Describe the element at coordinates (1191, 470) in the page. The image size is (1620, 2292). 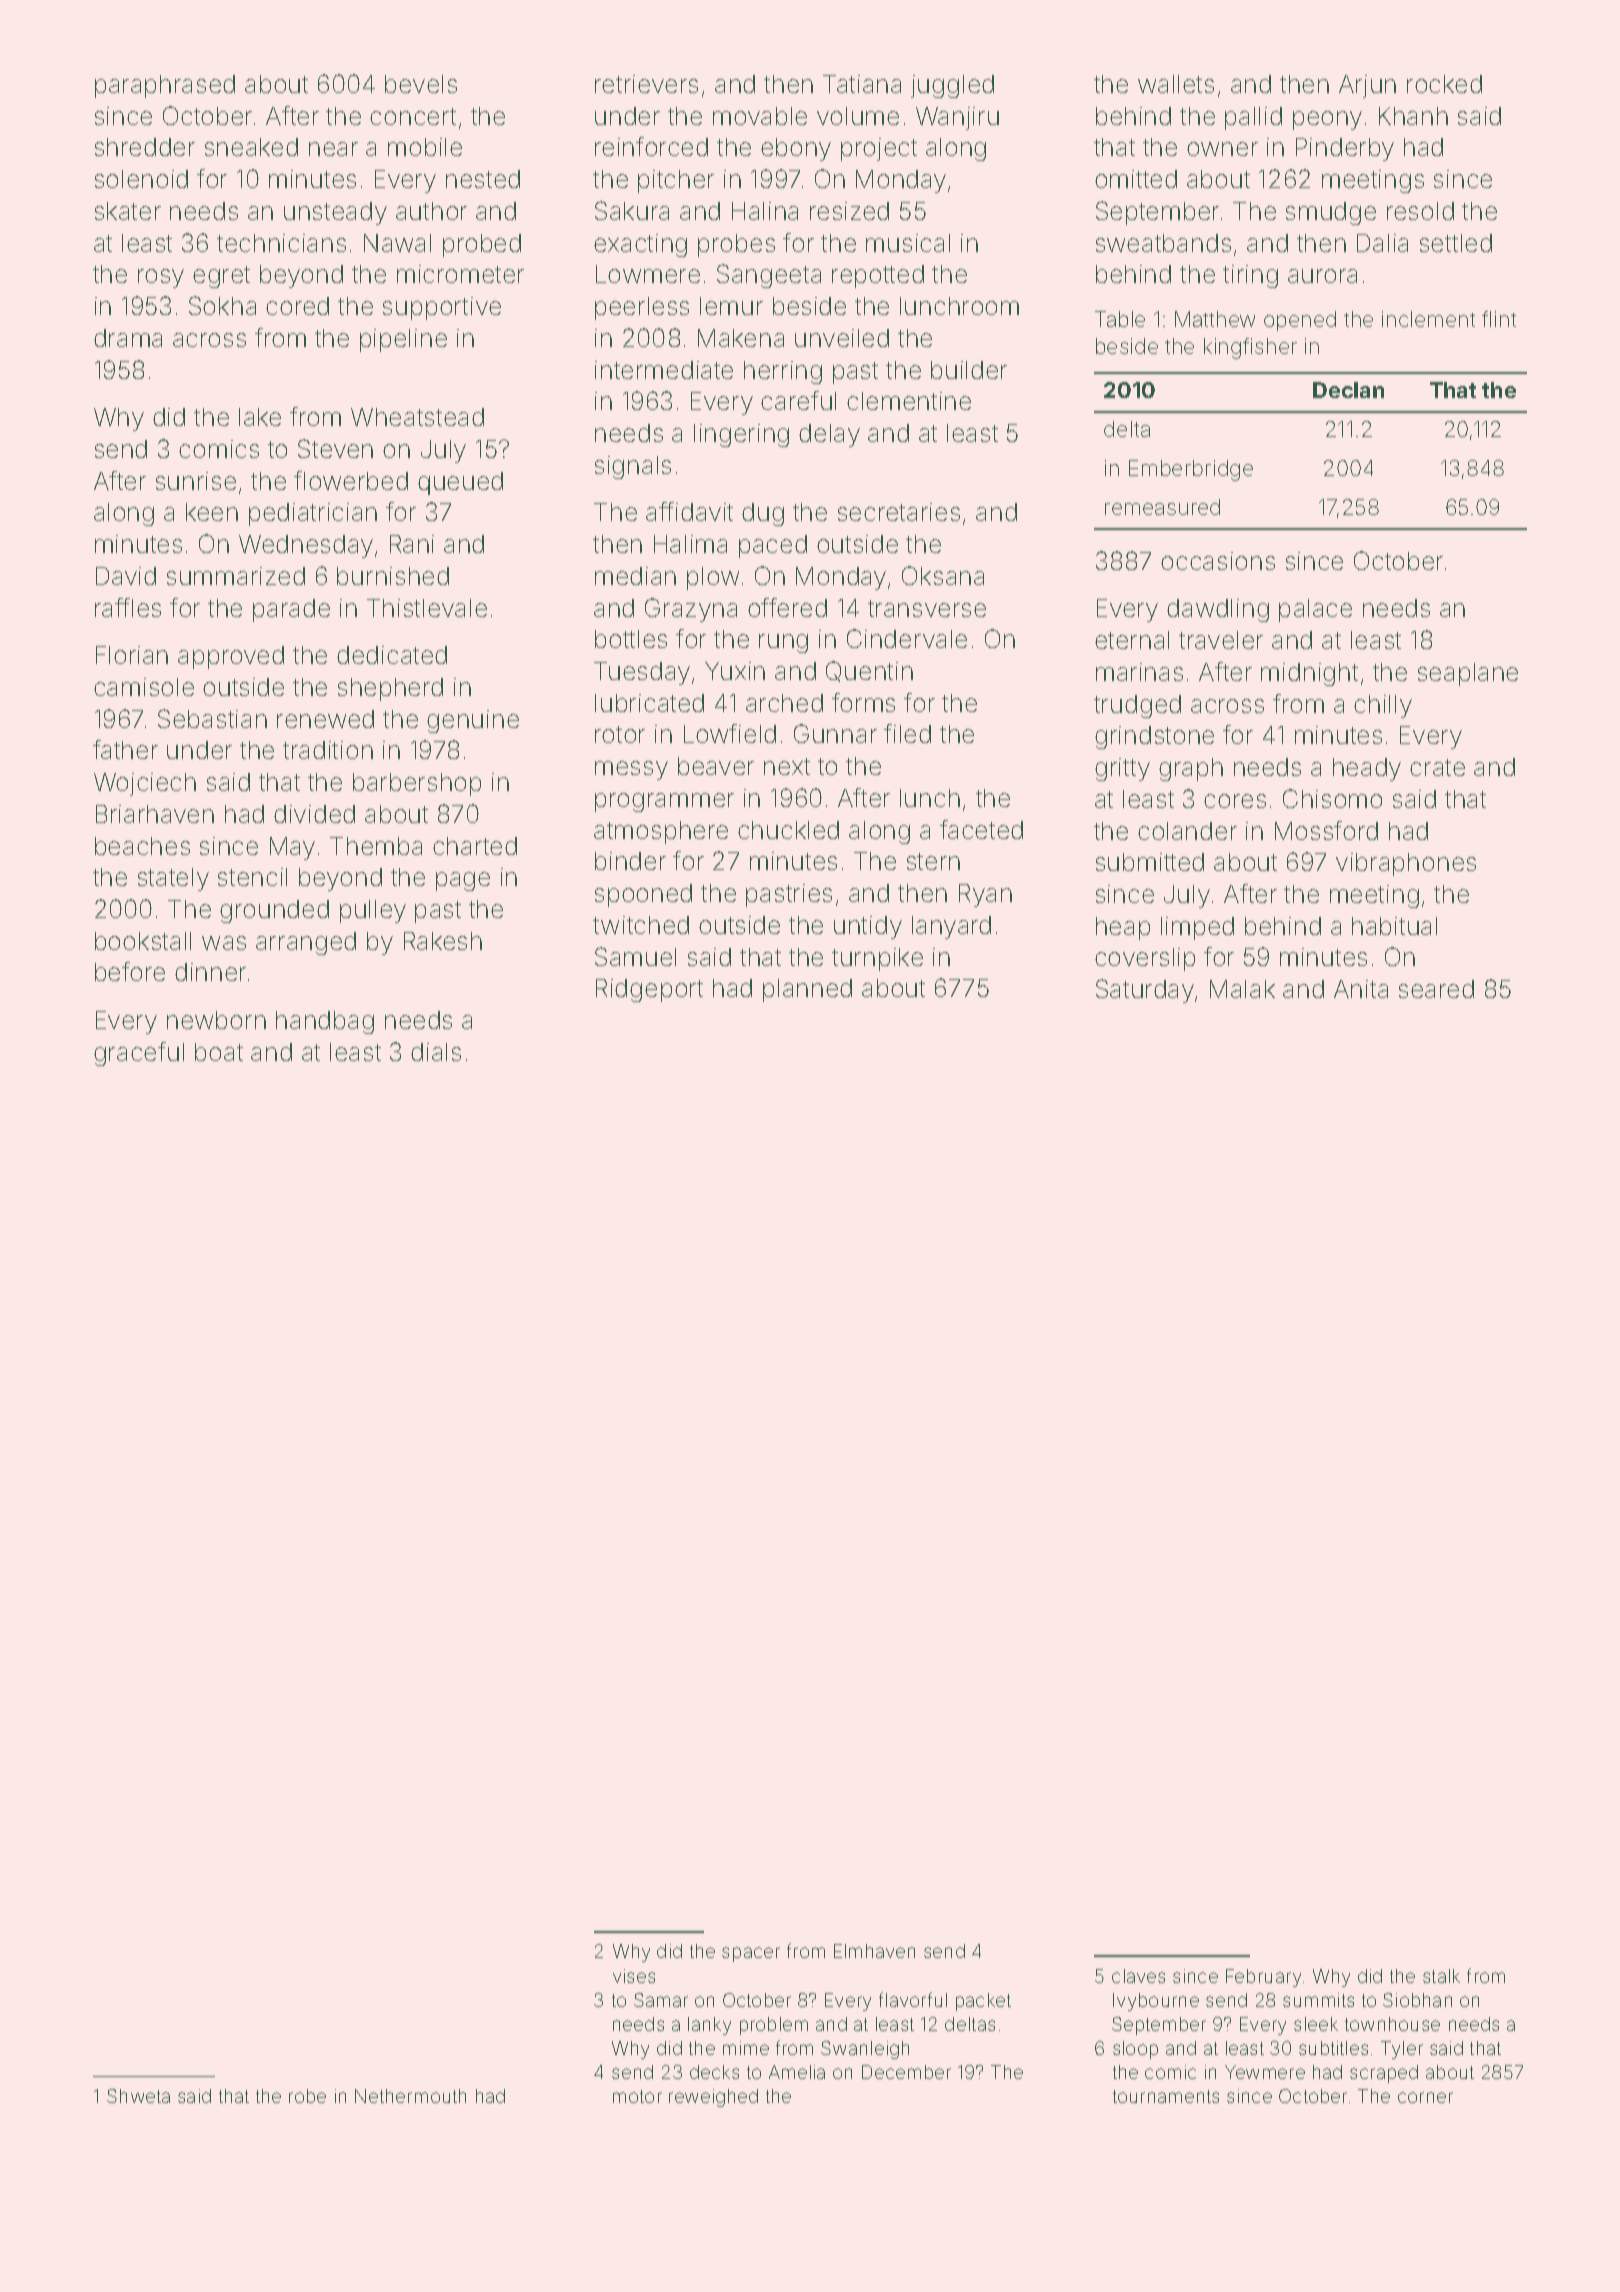
I see `Emberbridge` at that location.
